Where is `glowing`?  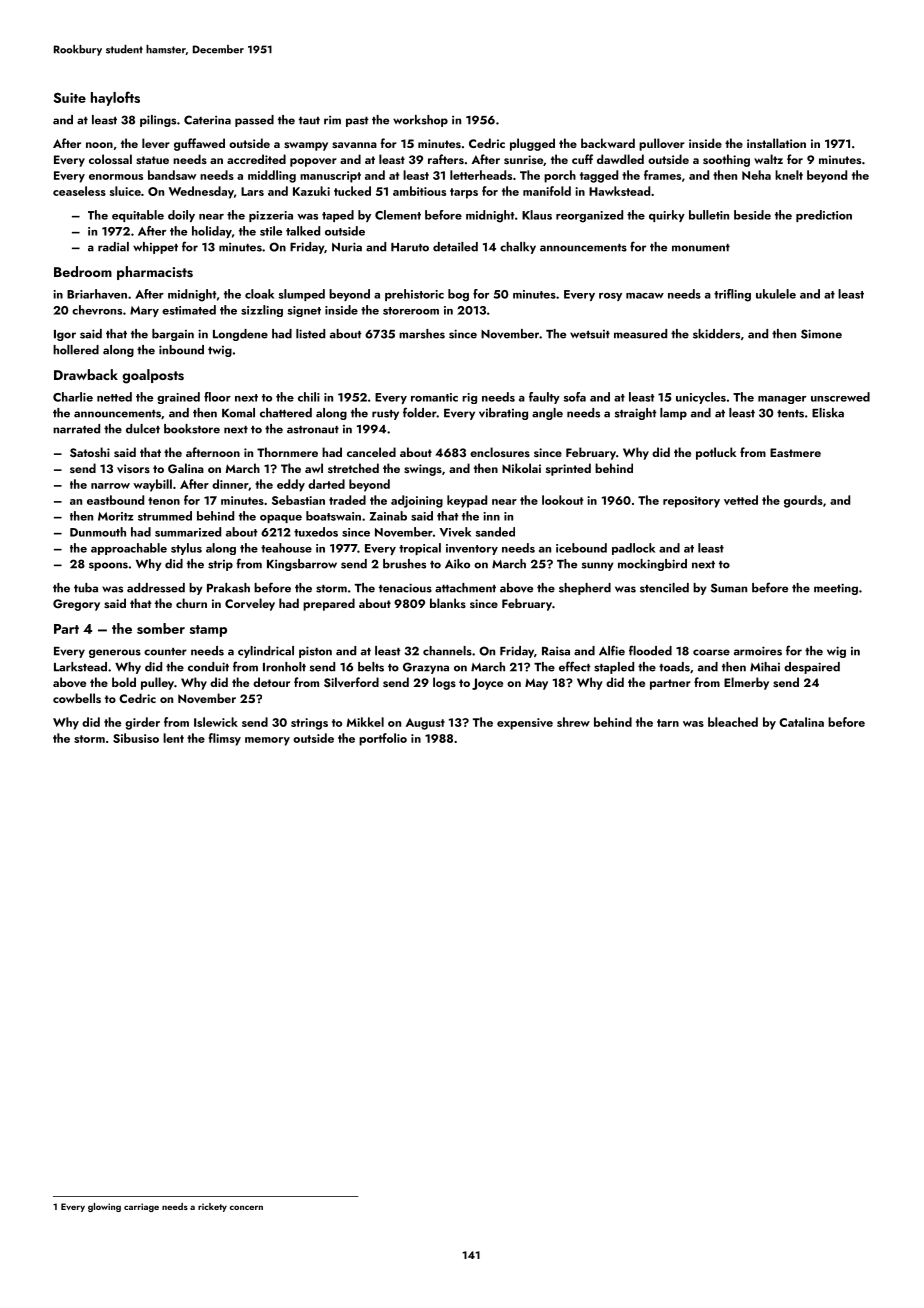
glowing is located at coordinates (104, 1207).
